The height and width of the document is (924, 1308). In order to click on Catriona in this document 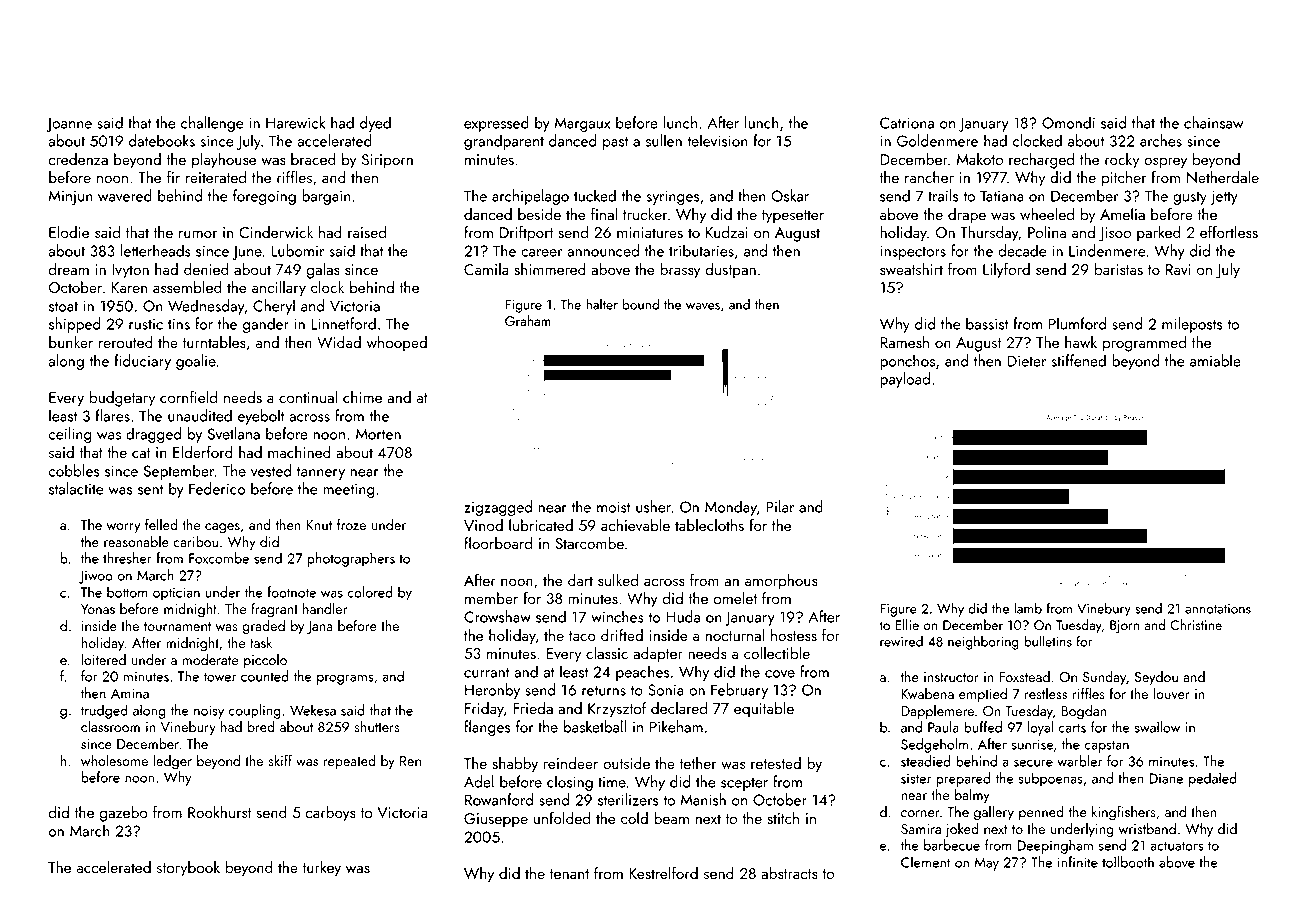, I will do `click(907, 123)`.
